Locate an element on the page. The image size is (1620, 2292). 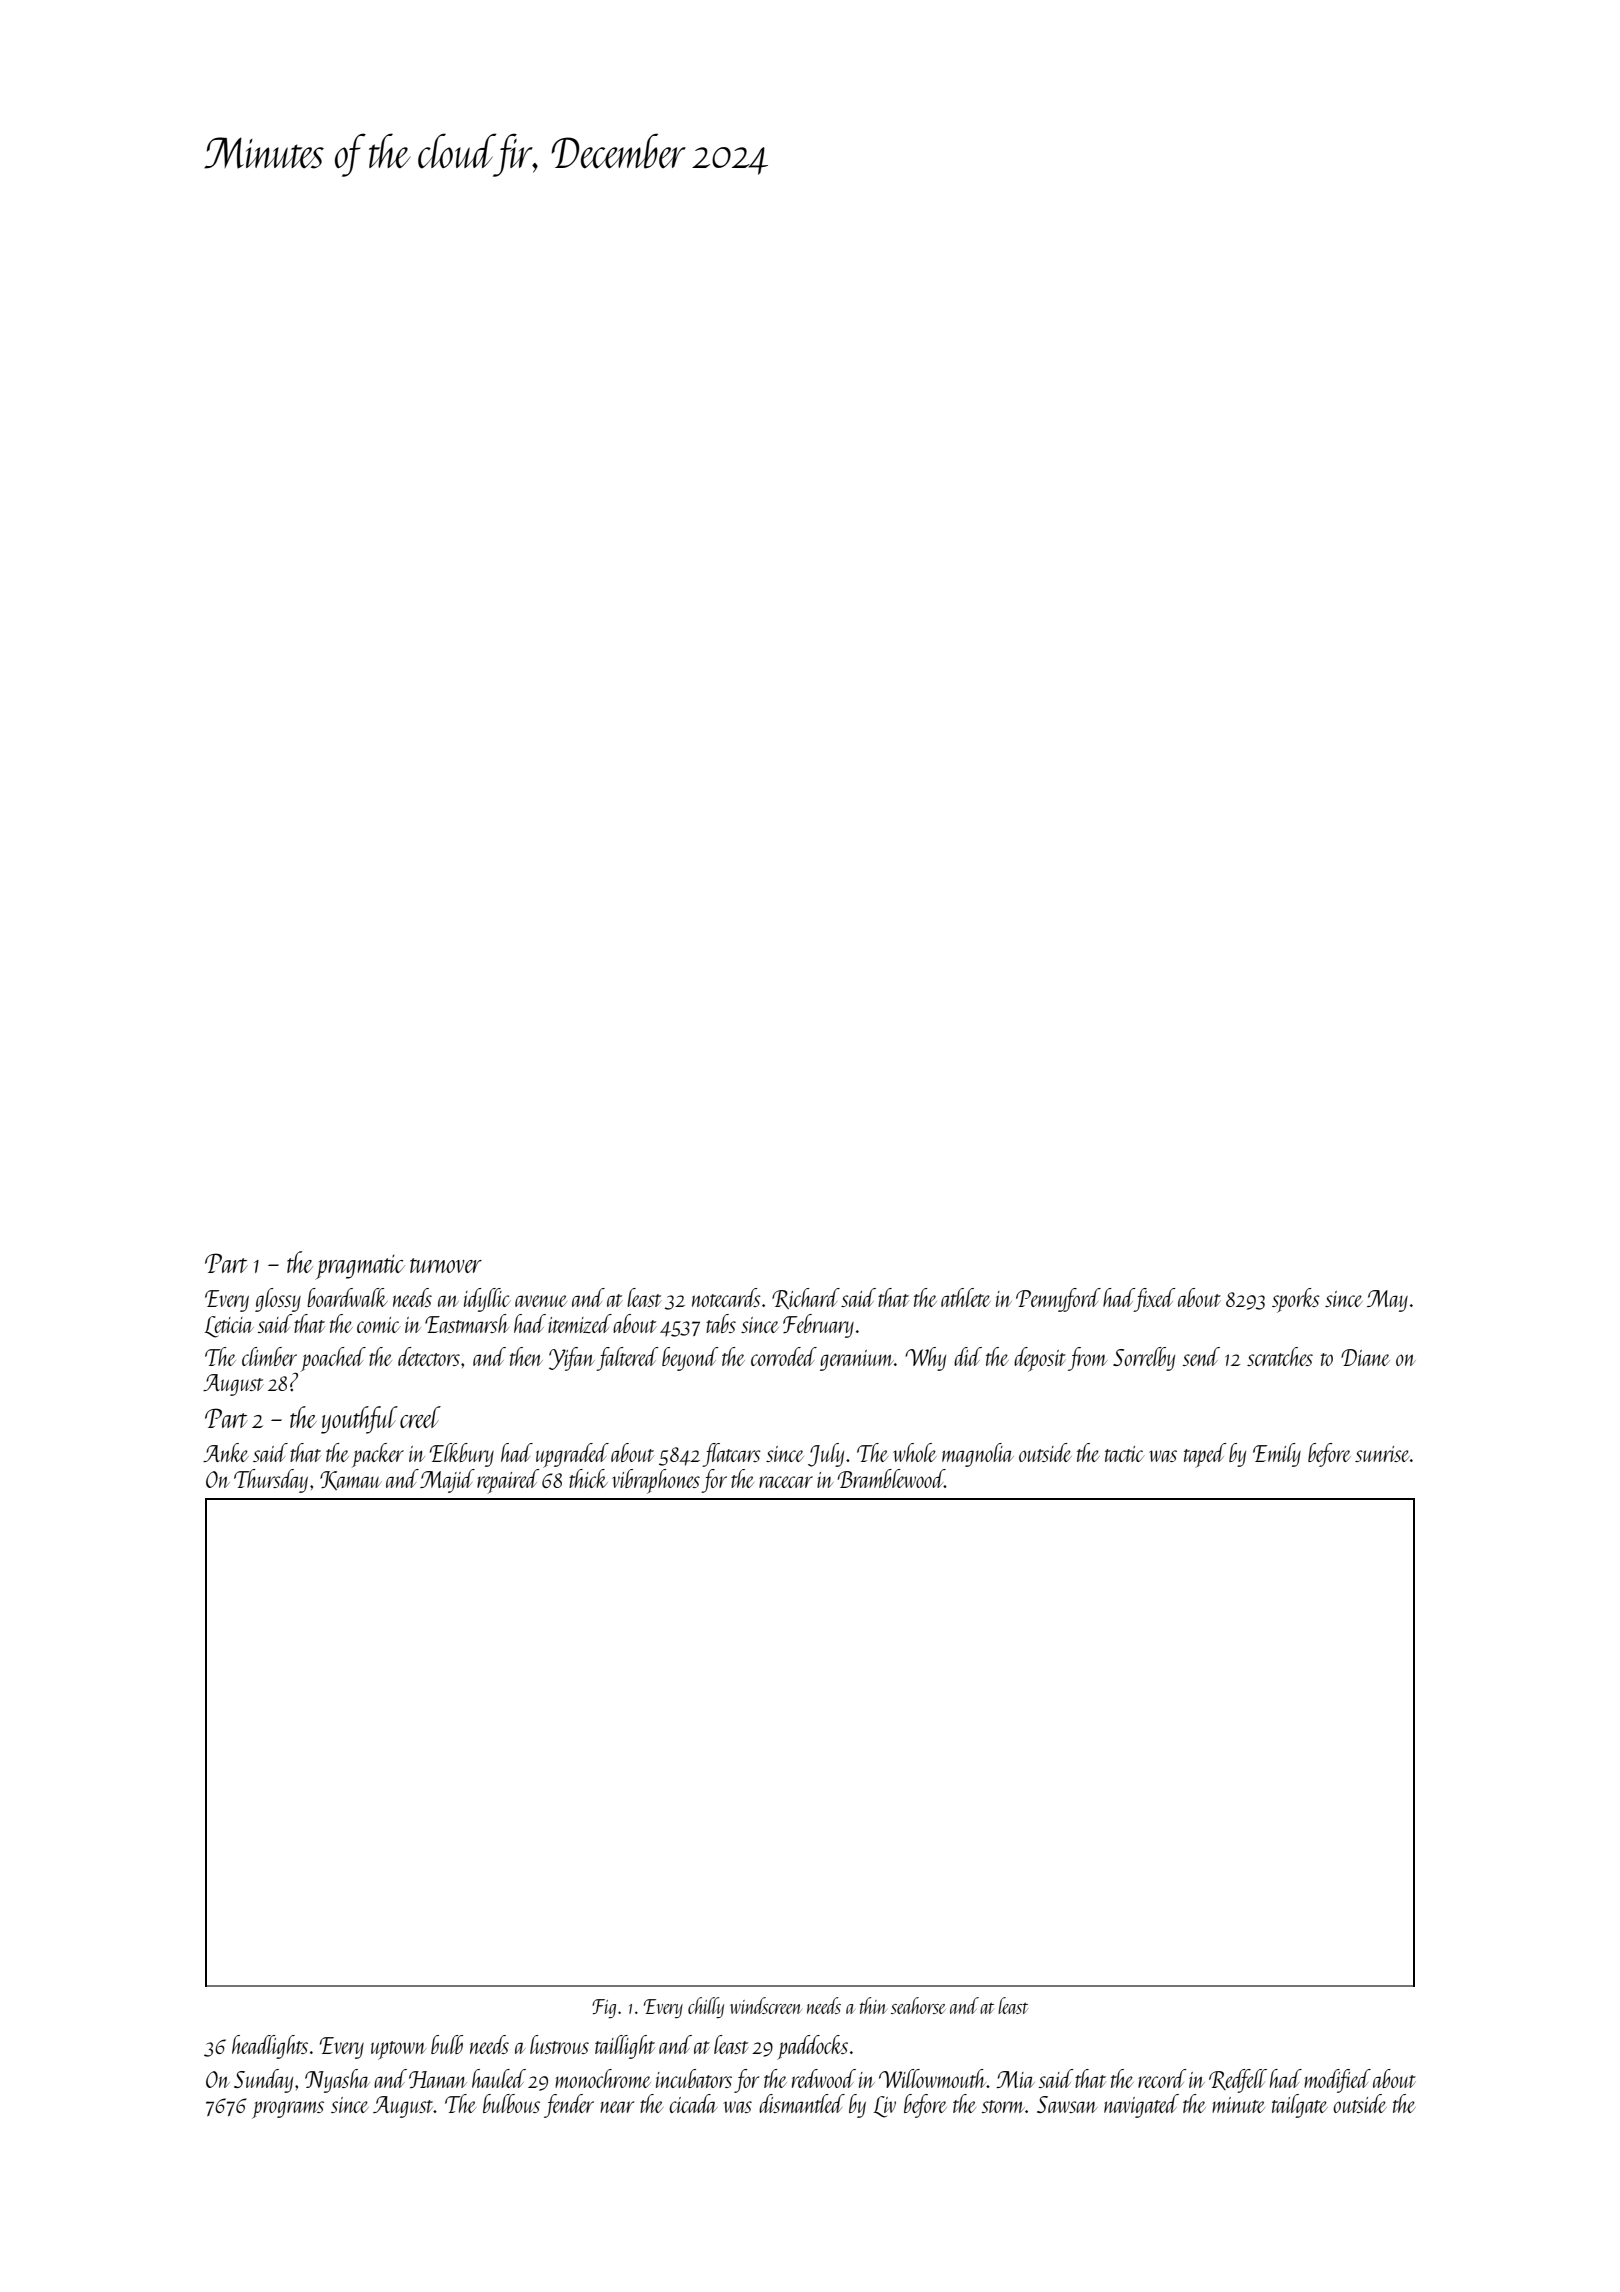
headlights is located at coordinates (270, 2047).
